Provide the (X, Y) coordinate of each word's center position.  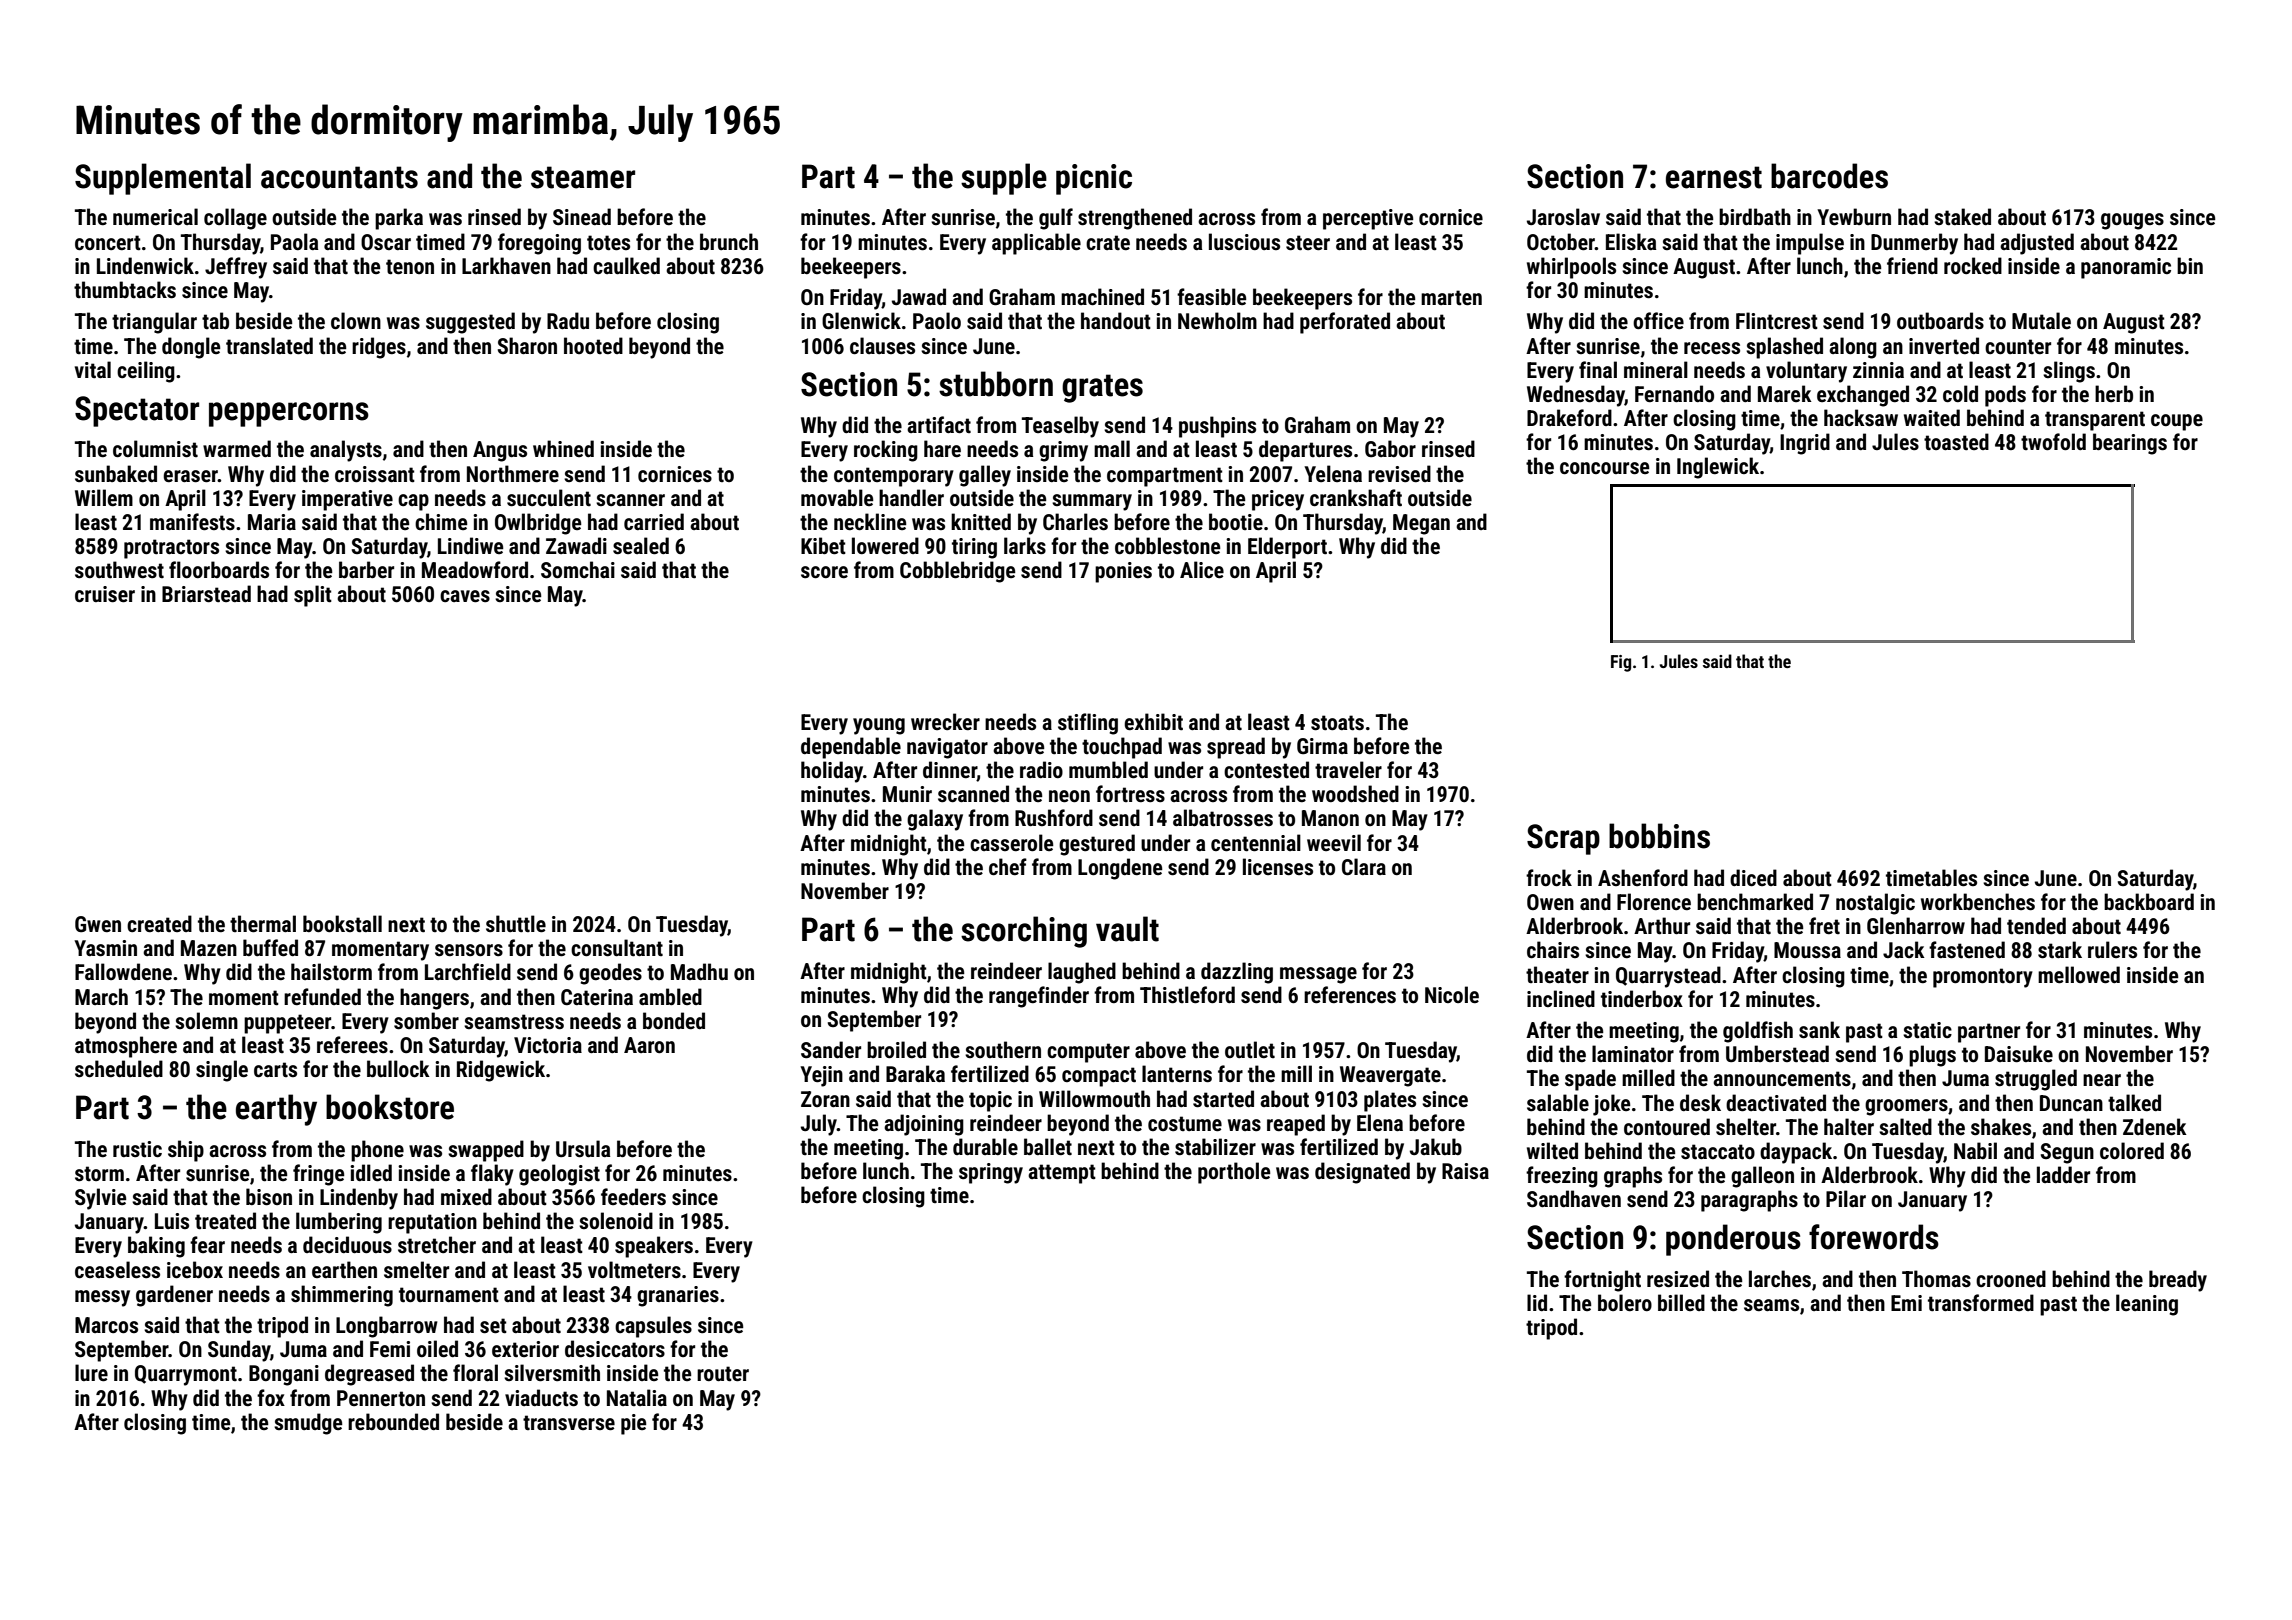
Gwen (98, 924)
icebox (195, 1269)
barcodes (1829, 176)
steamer (583, 177)
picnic (1094, 179)
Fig (1621, 663)
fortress (1130, 794)
